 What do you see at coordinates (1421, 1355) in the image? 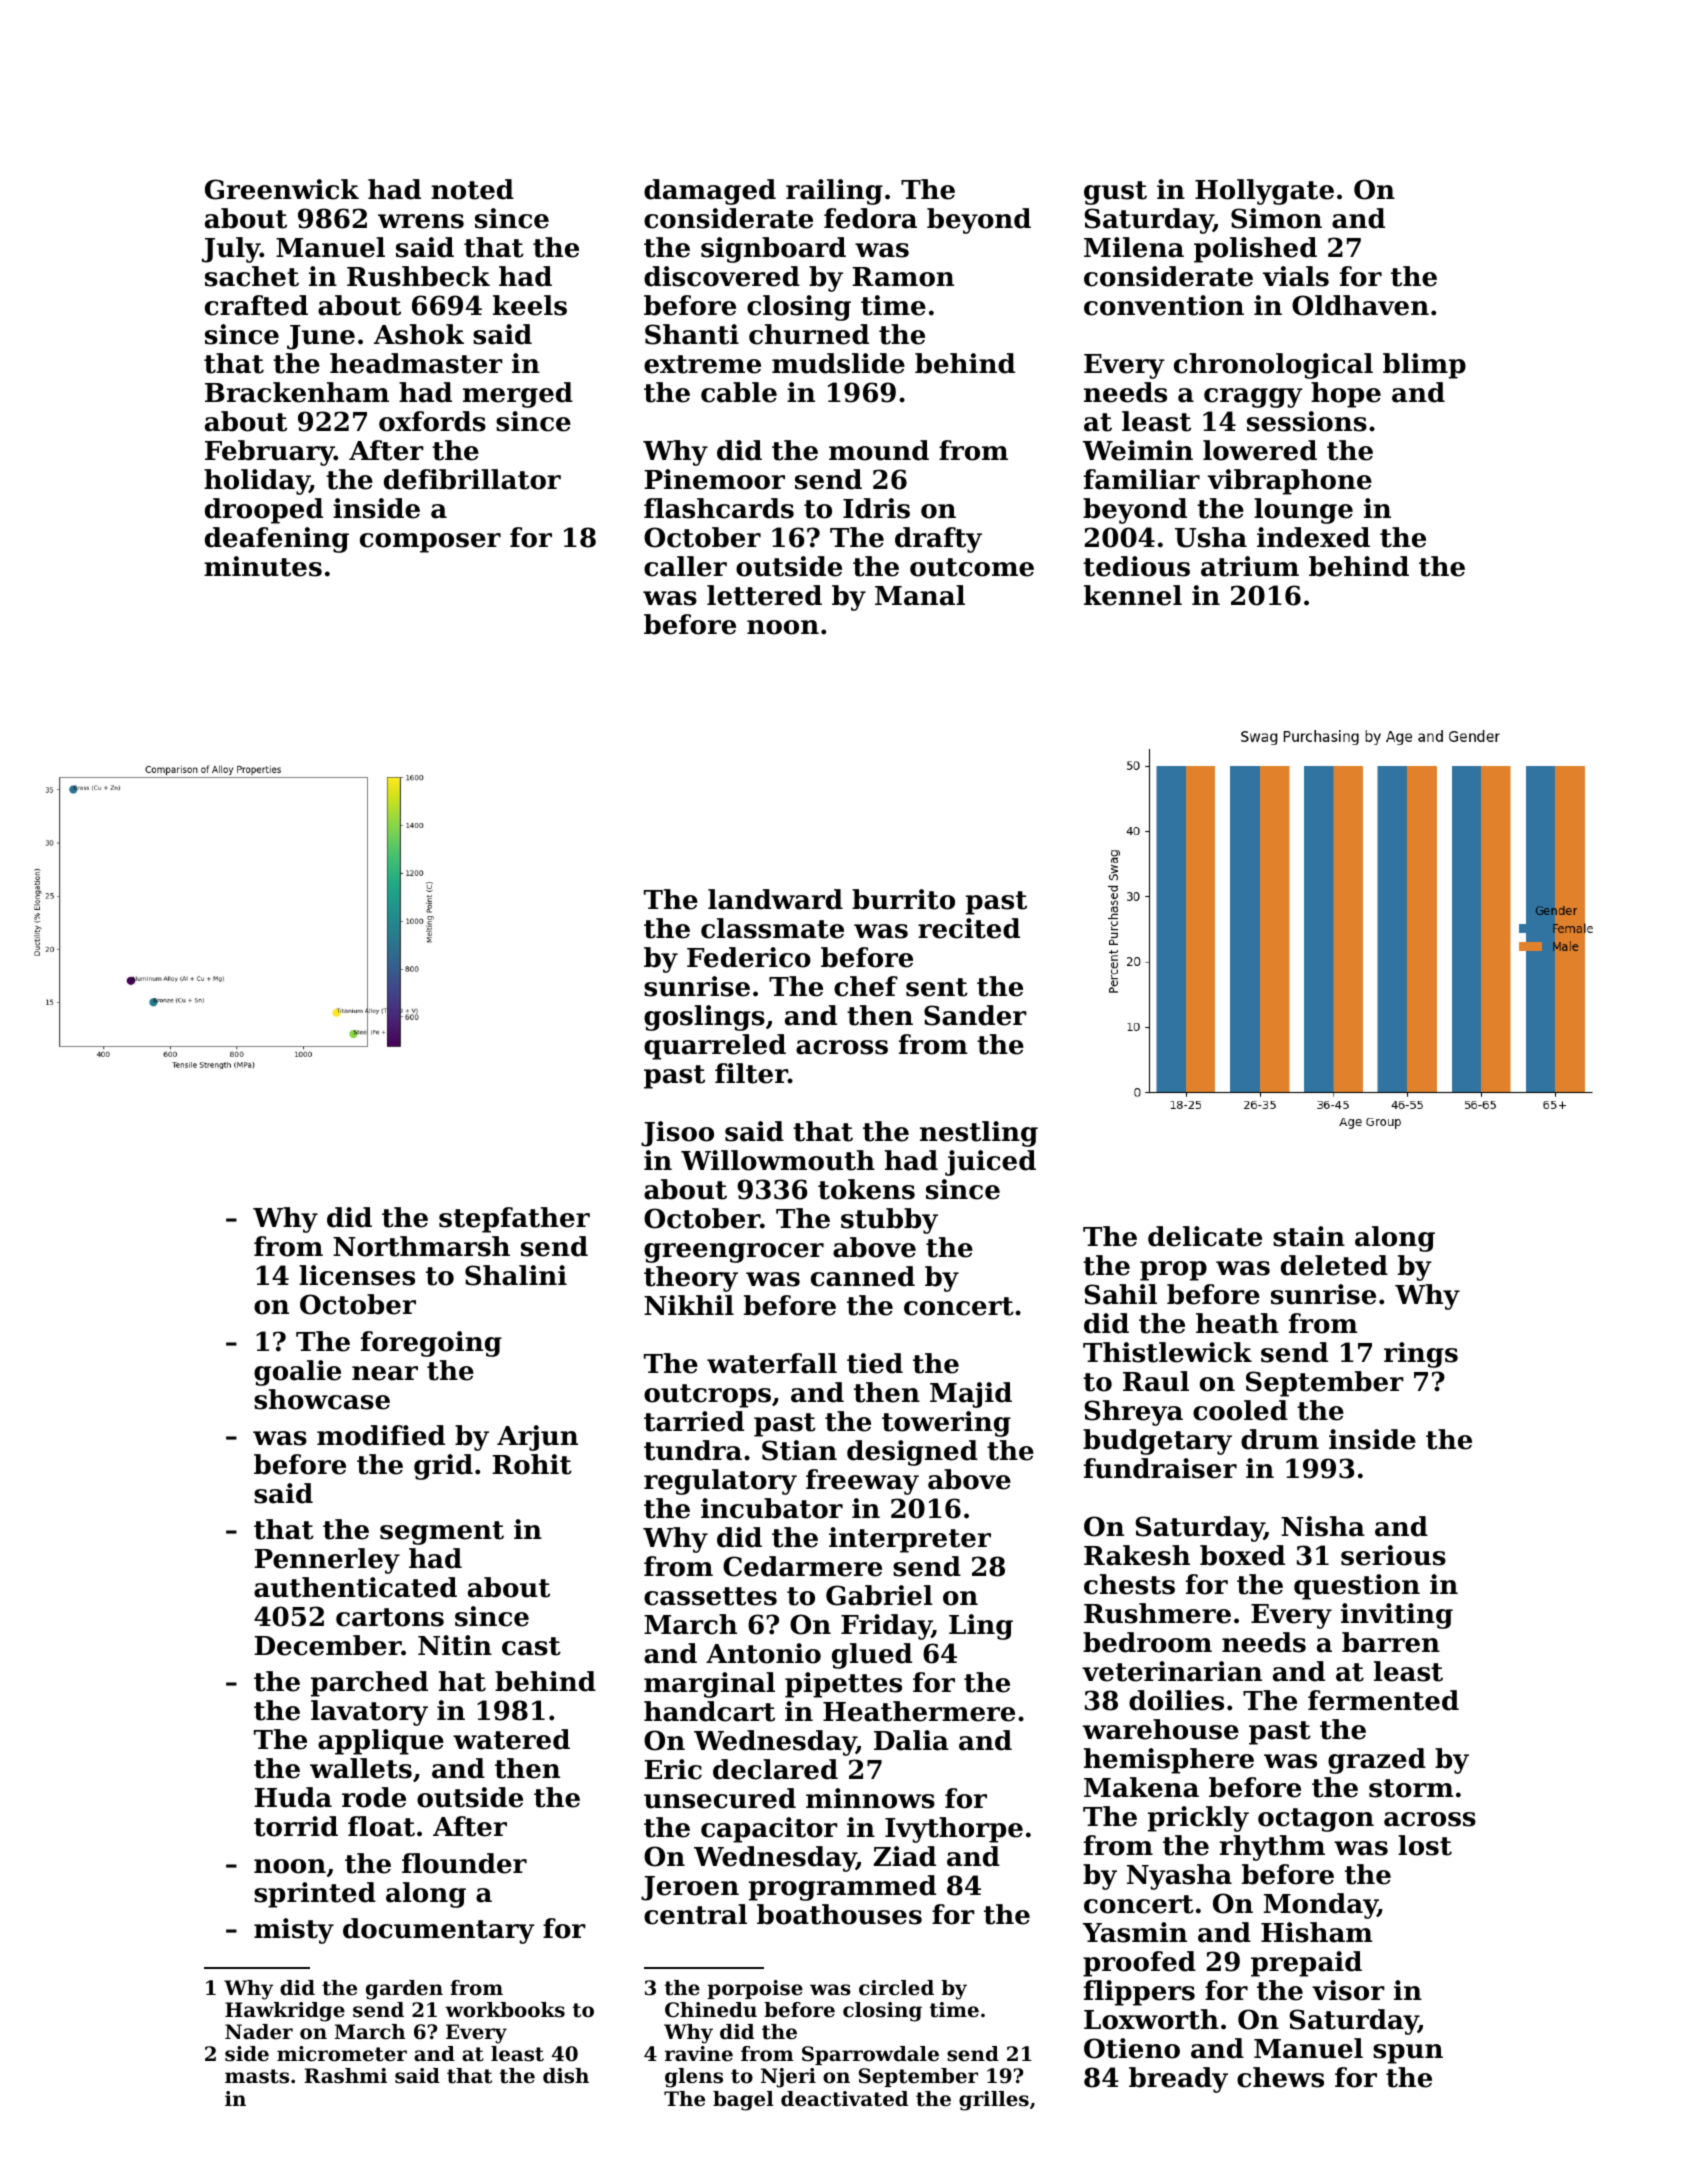
I see `rings` at bounding box center [1421, 1355].
